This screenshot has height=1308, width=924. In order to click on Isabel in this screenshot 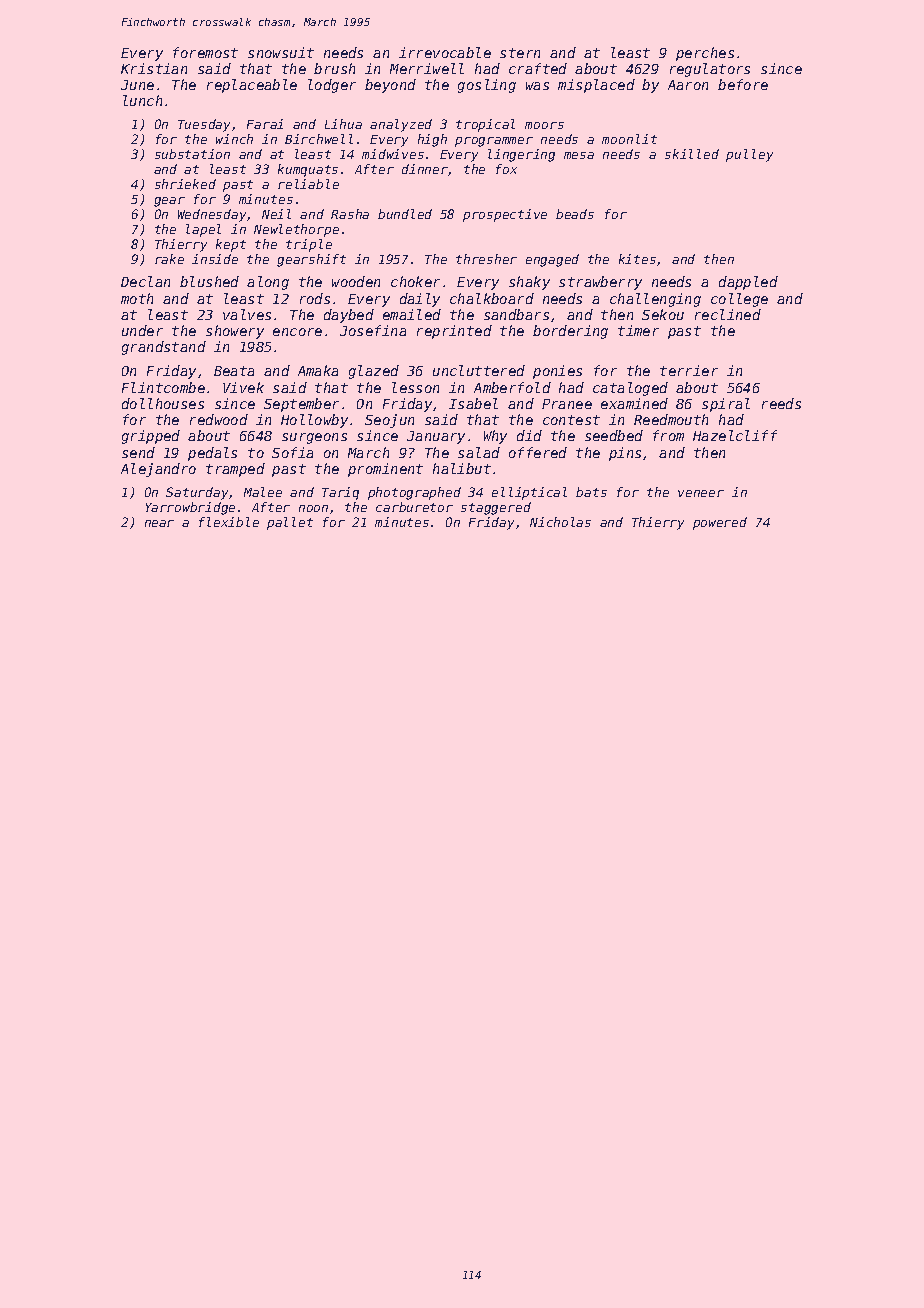, I will do `click(473, 403)`.
